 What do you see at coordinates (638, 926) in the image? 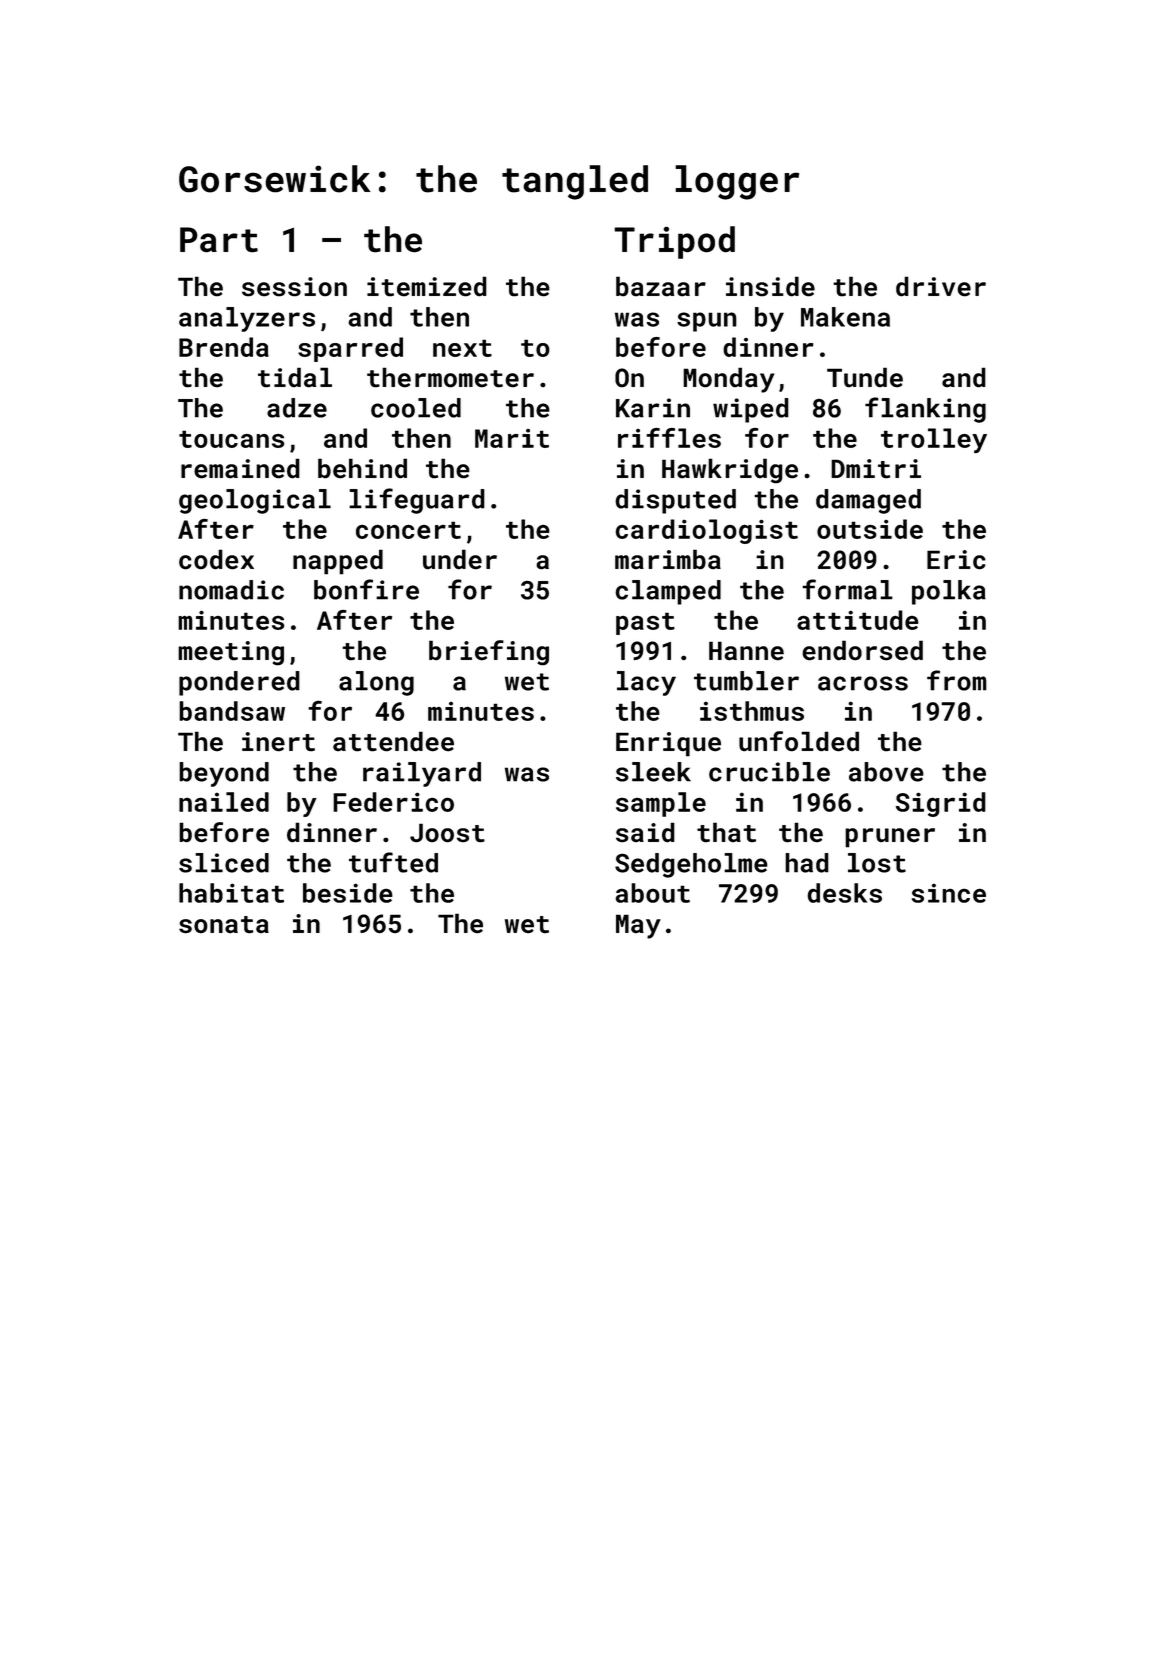
I see `May` at bounding box center [638, 926].
